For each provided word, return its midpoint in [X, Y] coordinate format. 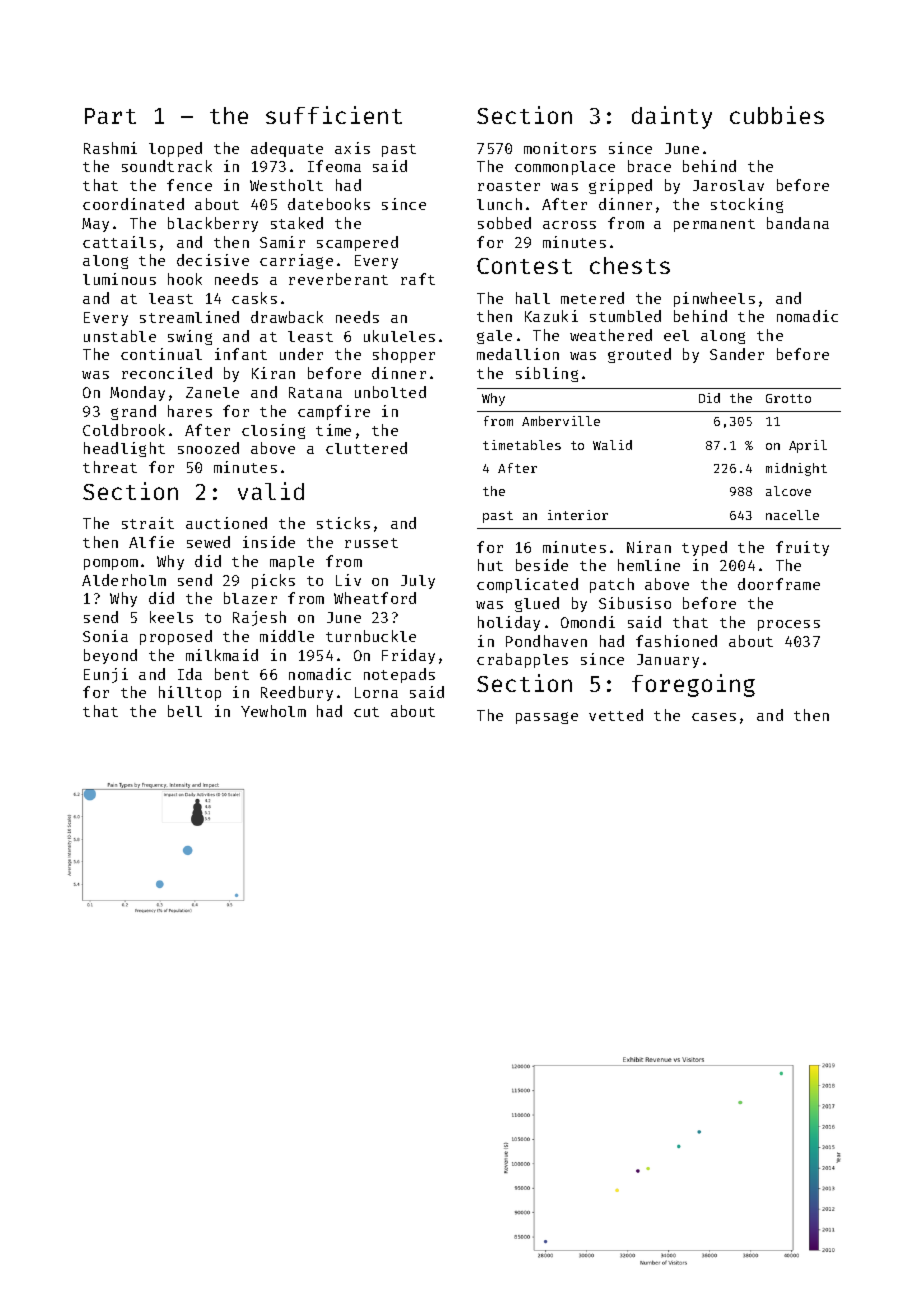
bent [232, 674]
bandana [798, 223]
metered [592, 298]
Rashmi [110, 148]
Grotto [788, 398]
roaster [509, 186]
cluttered [366, 448]
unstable [120, 336]
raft [418, 279]
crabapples [522, 660]
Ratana [315, 392]
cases [714, 717]
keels [171, 617]
